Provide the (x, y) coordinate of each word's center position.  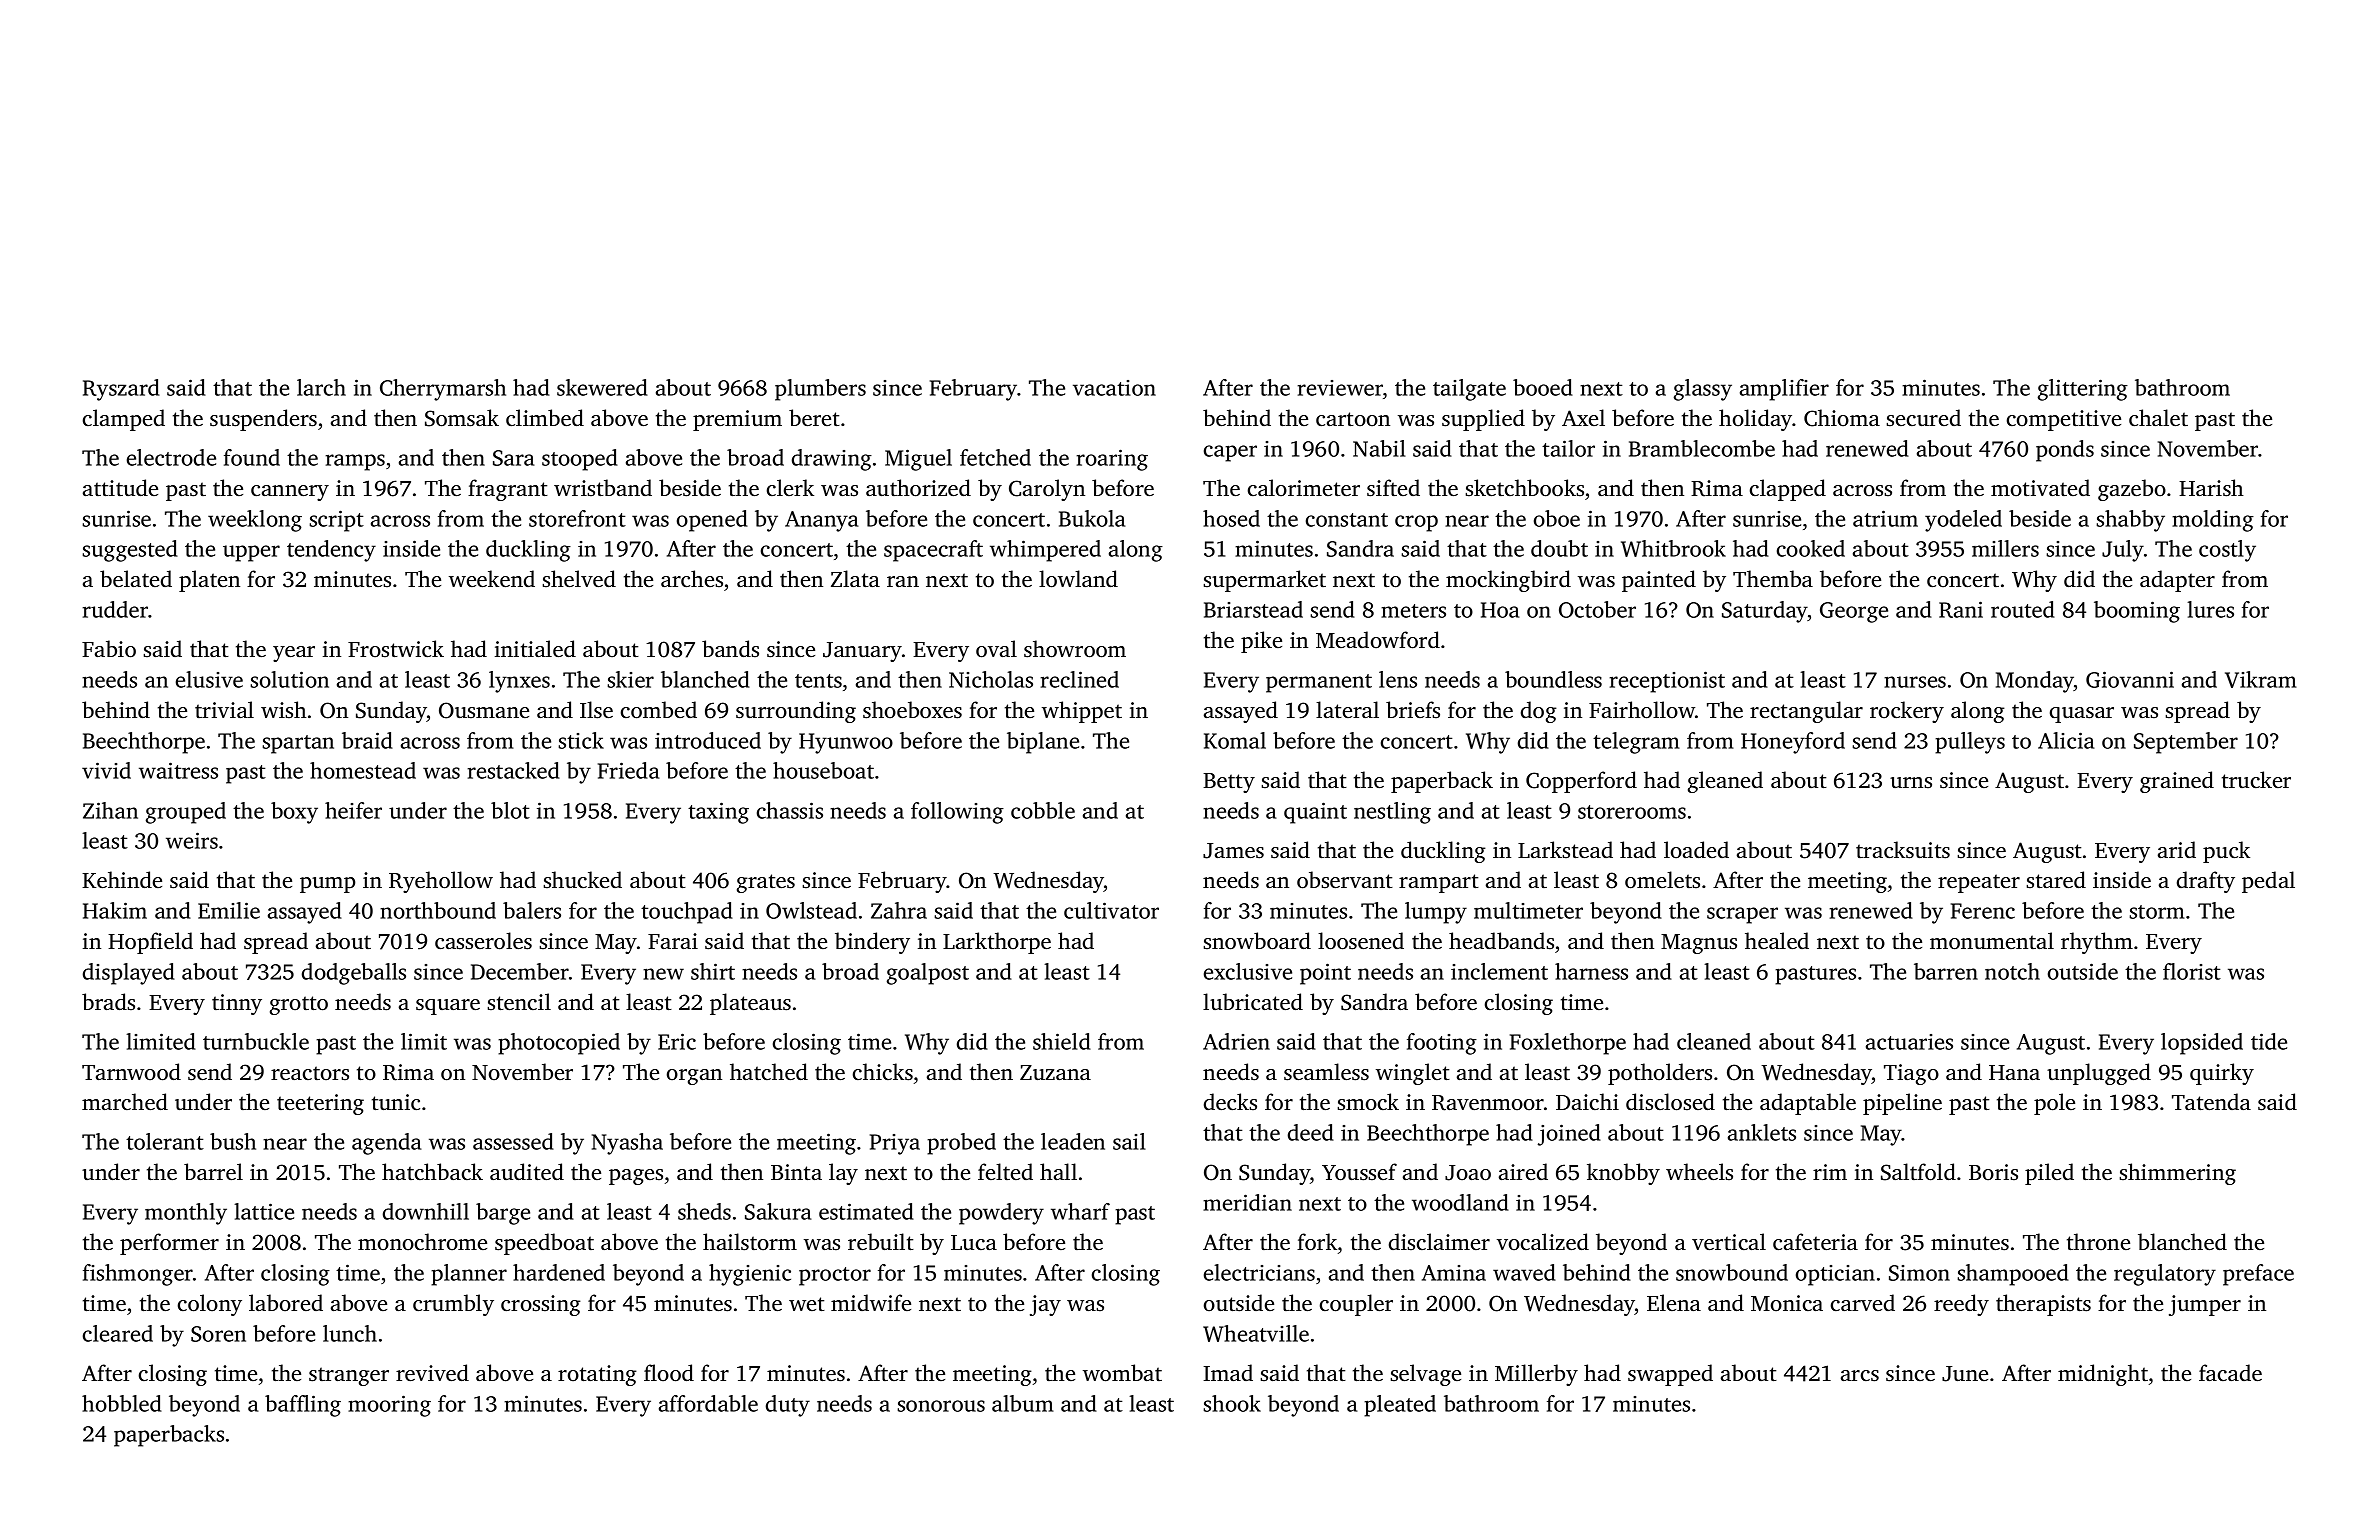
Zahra (899, 910)
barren (1946, 971)
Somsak (462, 418)
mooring (389, 1406)
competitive (2064, 420)
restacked (514, 770)
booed (1543, 387)
